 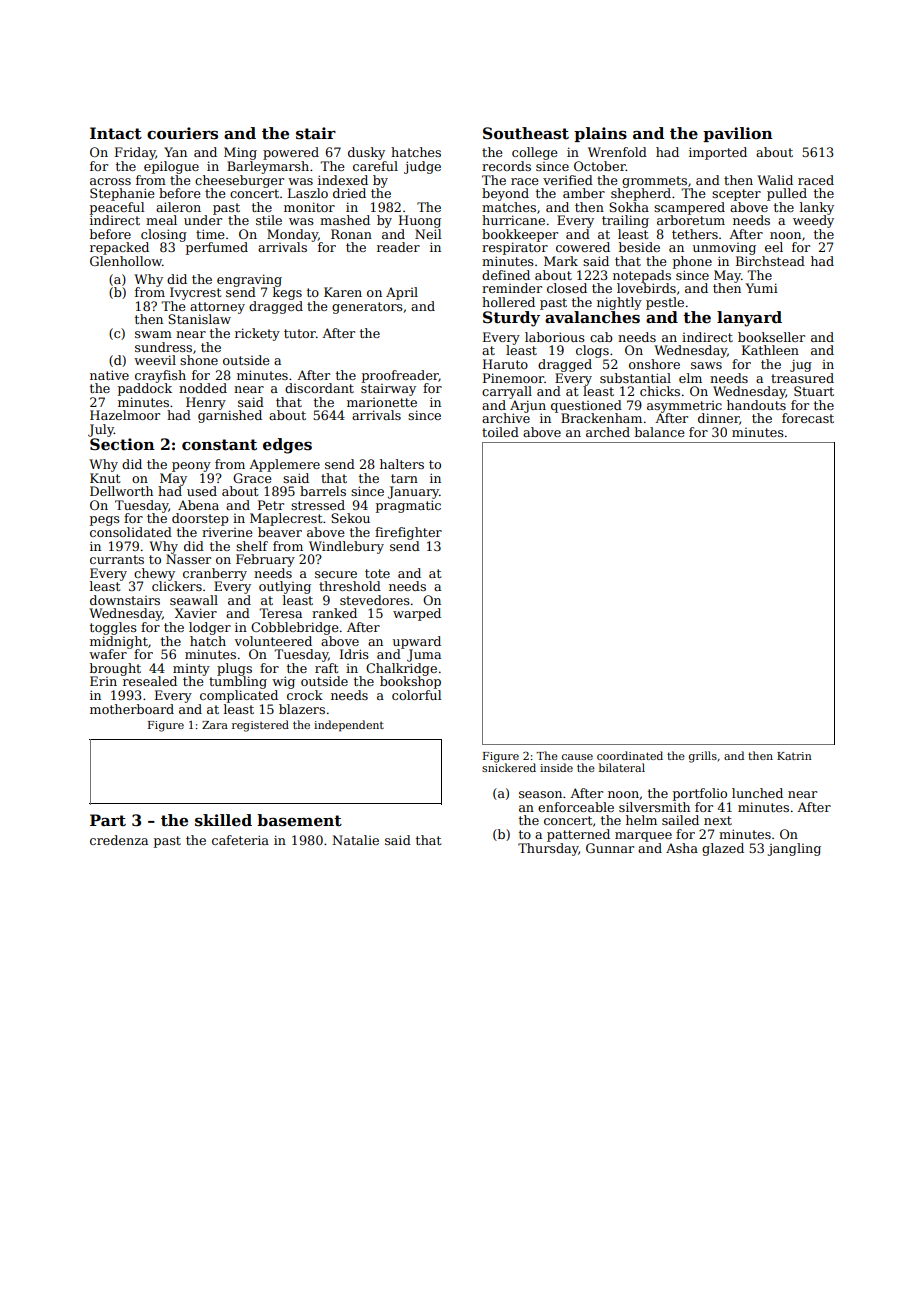 What do you see at coordinates (665, 303) in the image?
I see `pestle` at bounding box center [665, 303].
